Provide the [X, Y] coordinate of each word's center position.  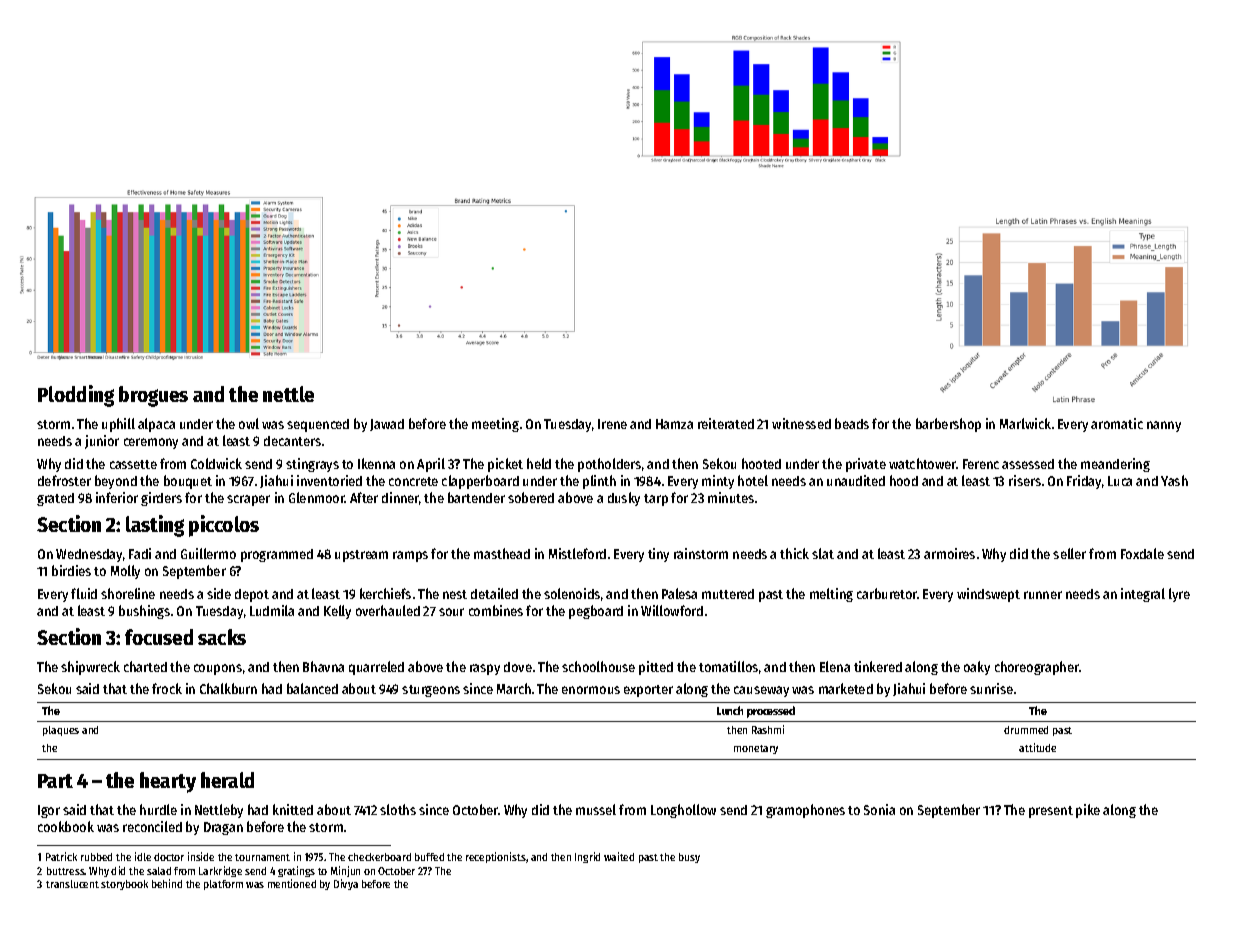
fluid [84, 593]
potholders [609, 465]
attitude [1037, 747]
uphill [118, 425]
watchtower [923, 463]
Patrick [61, 856]
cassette [133, 464]
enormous [591, 690]
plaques [61, 731]
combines [496, 610]
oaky [977, 668]
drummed [1026, 730]
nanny [1164, 426]
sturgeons [431, 691]
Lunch [730, 710]
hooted [761, 463]
